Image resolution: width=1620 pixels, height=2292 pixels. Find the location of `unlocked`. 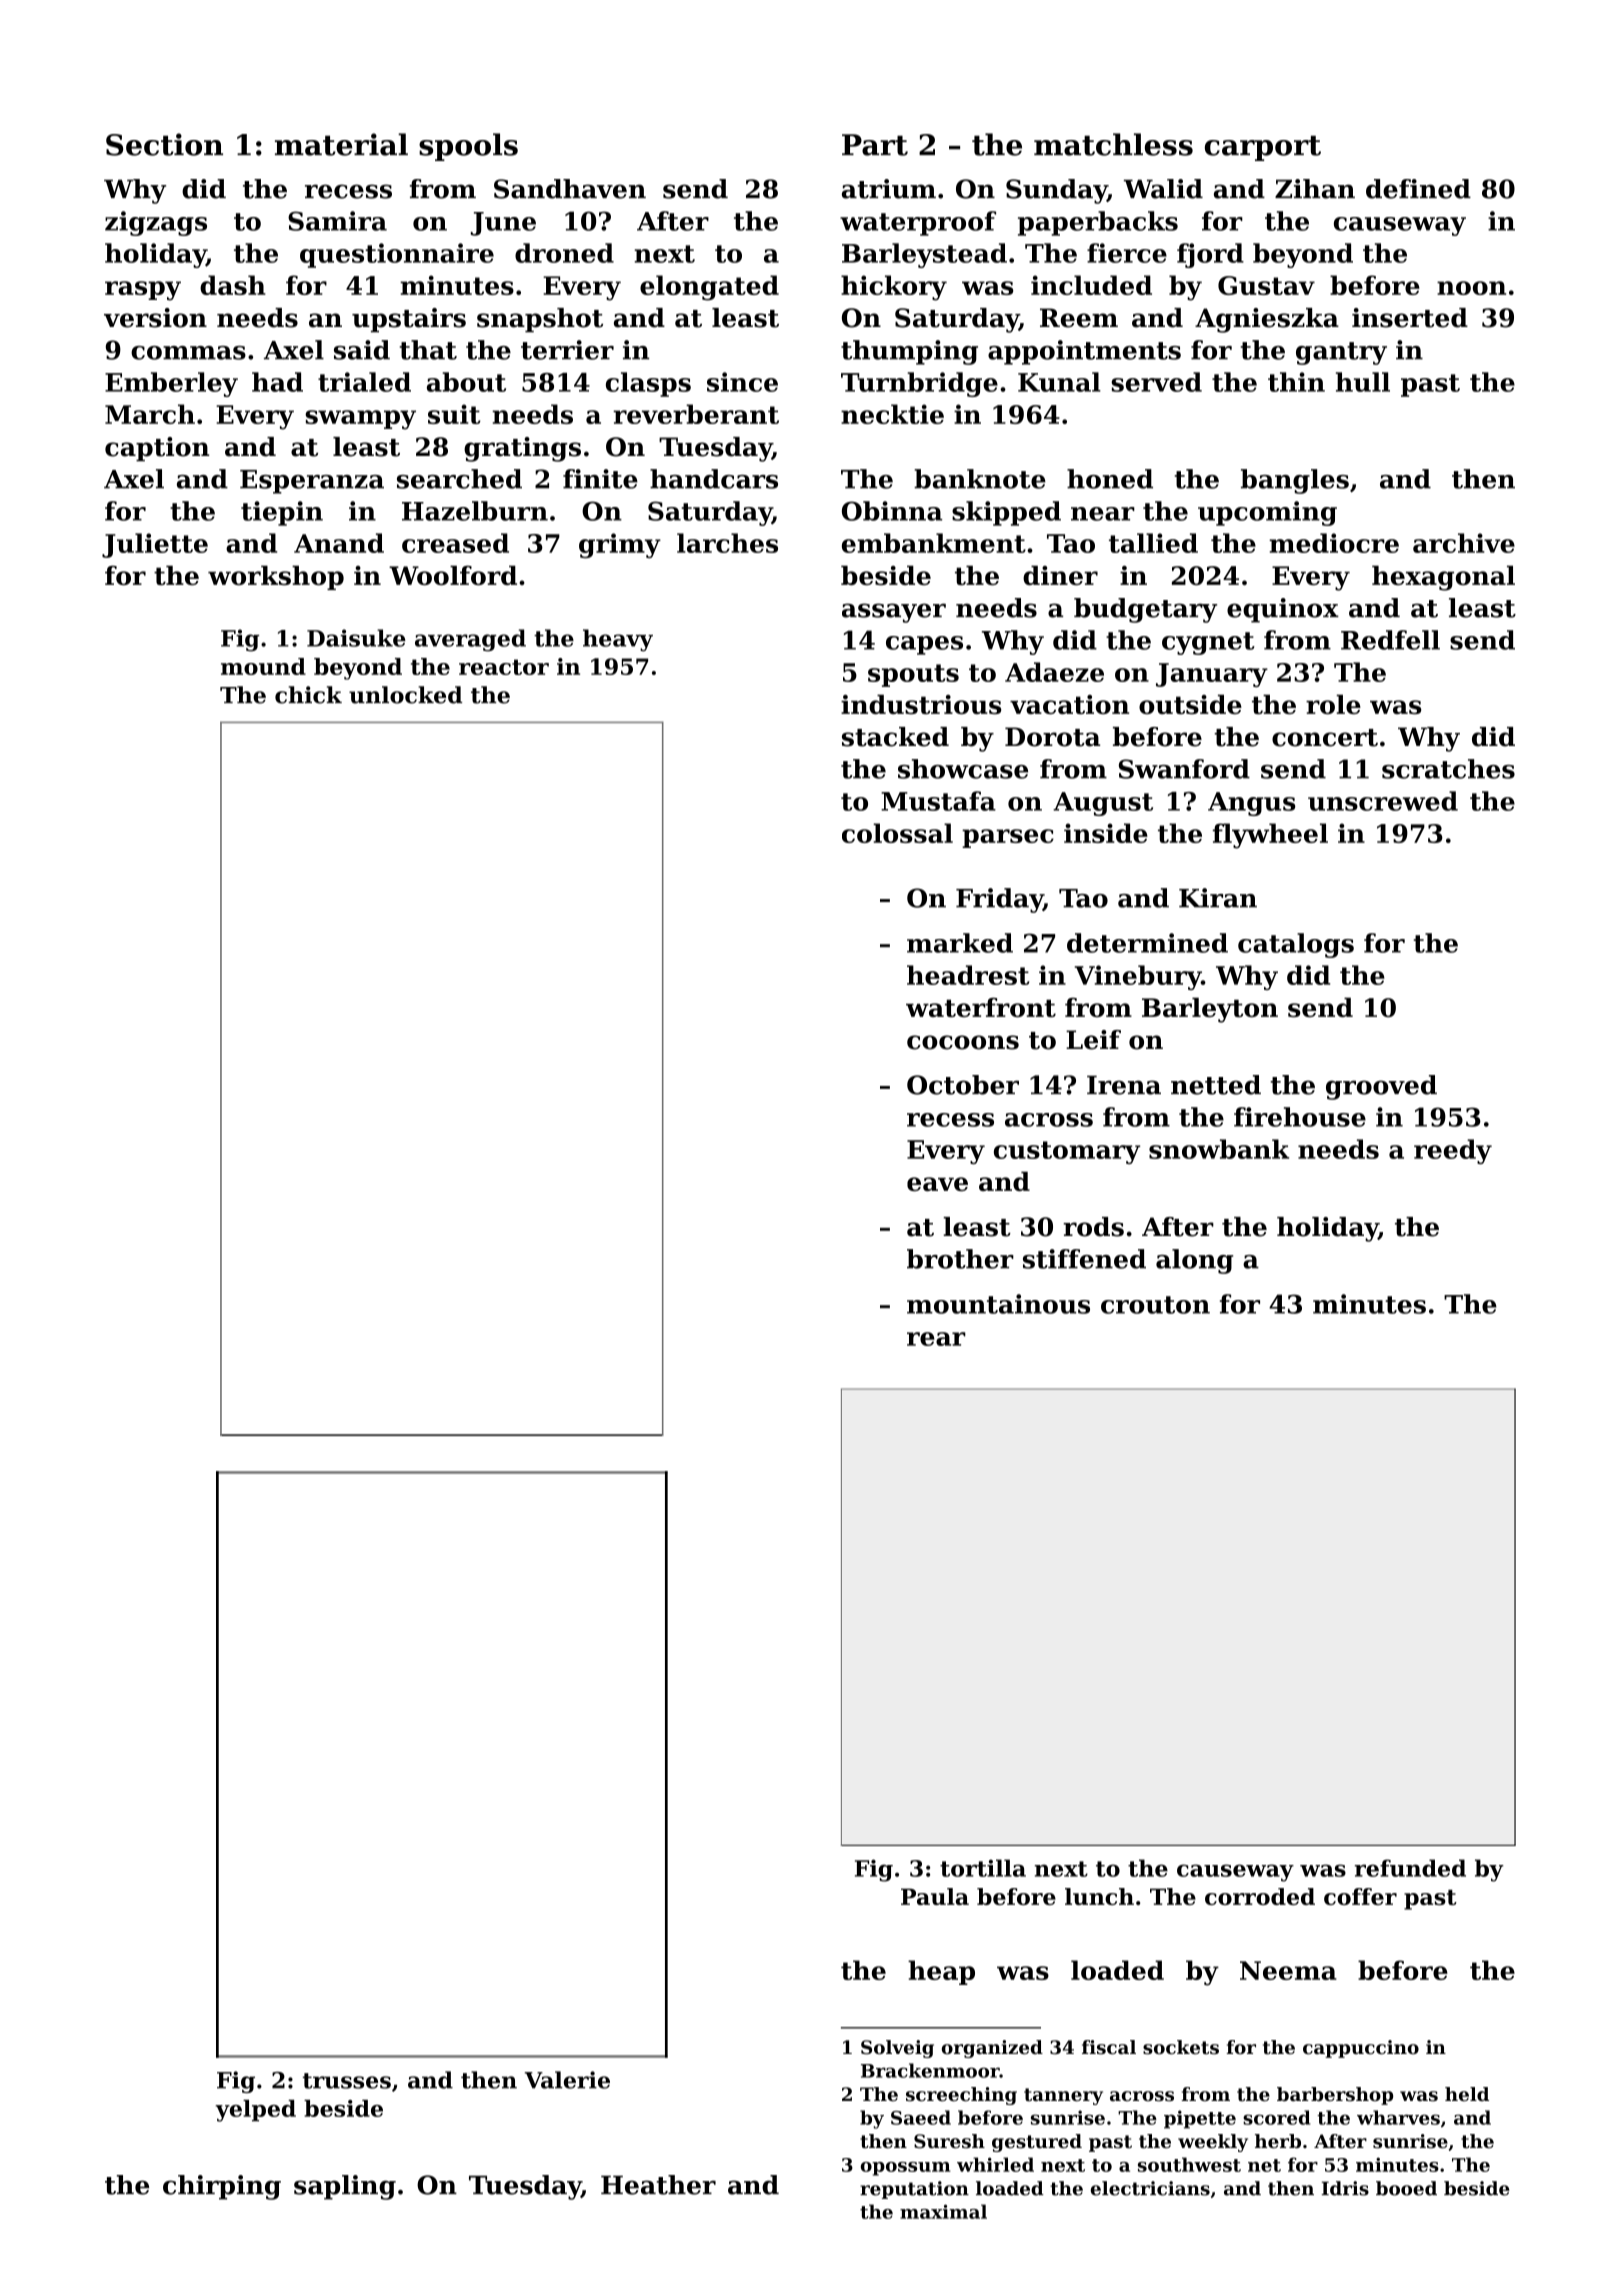

unlocked is located at coordinates (405, 695).
